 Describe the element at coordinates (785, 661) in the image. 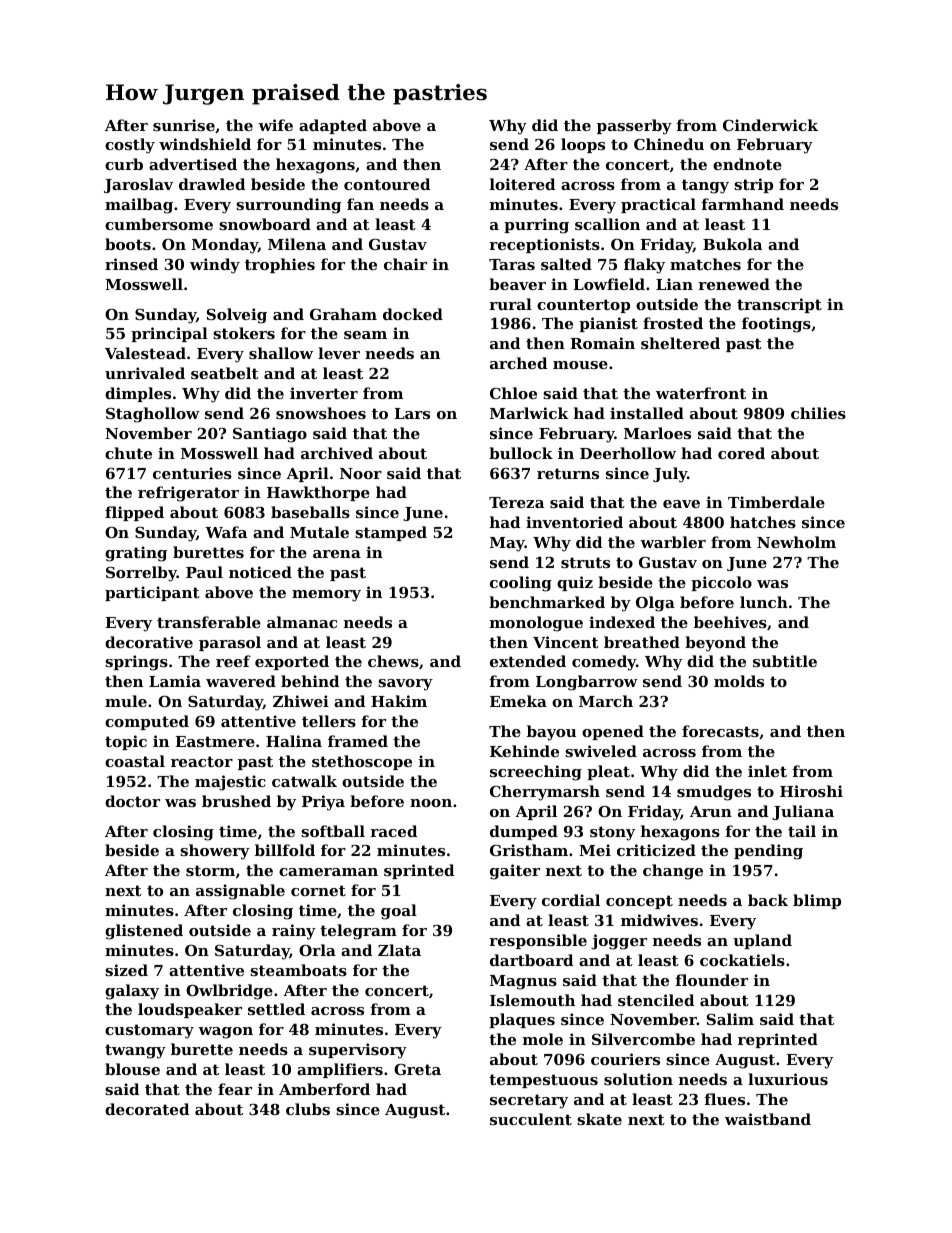

I see `subtitle` at that location.
